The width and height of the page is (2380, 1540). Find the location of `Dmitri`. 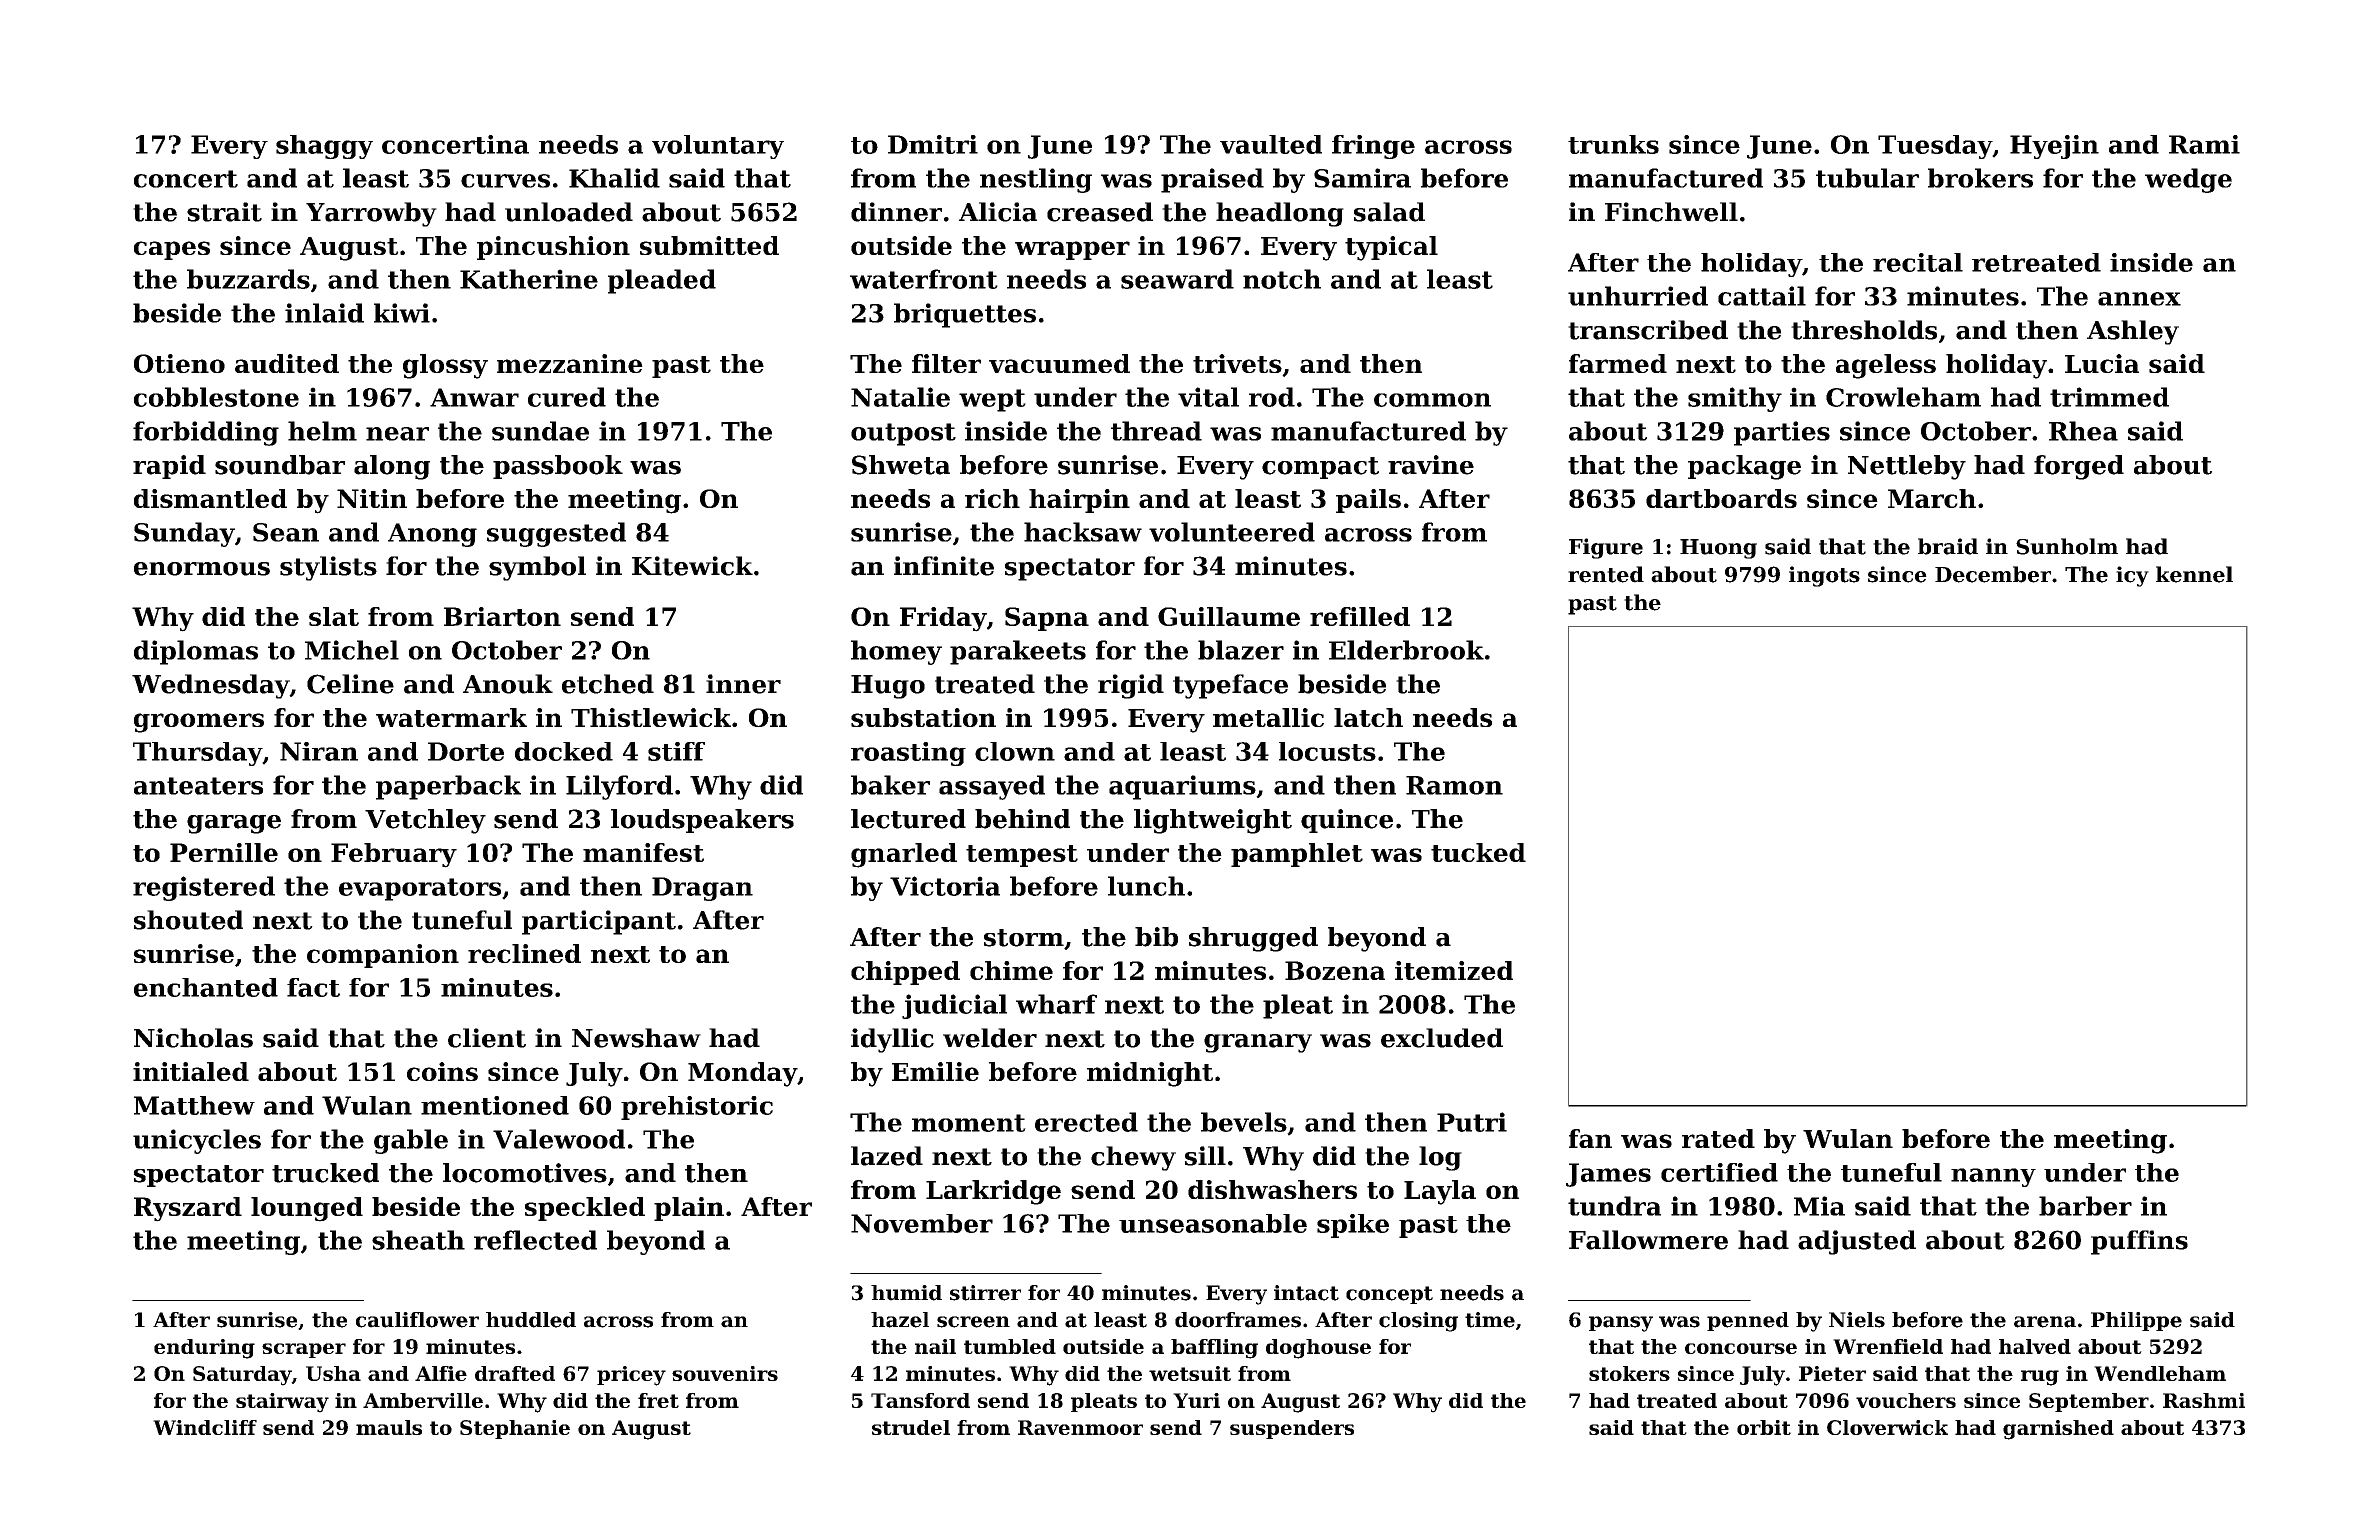

Dmitri is located at coordinates (933, 144).
